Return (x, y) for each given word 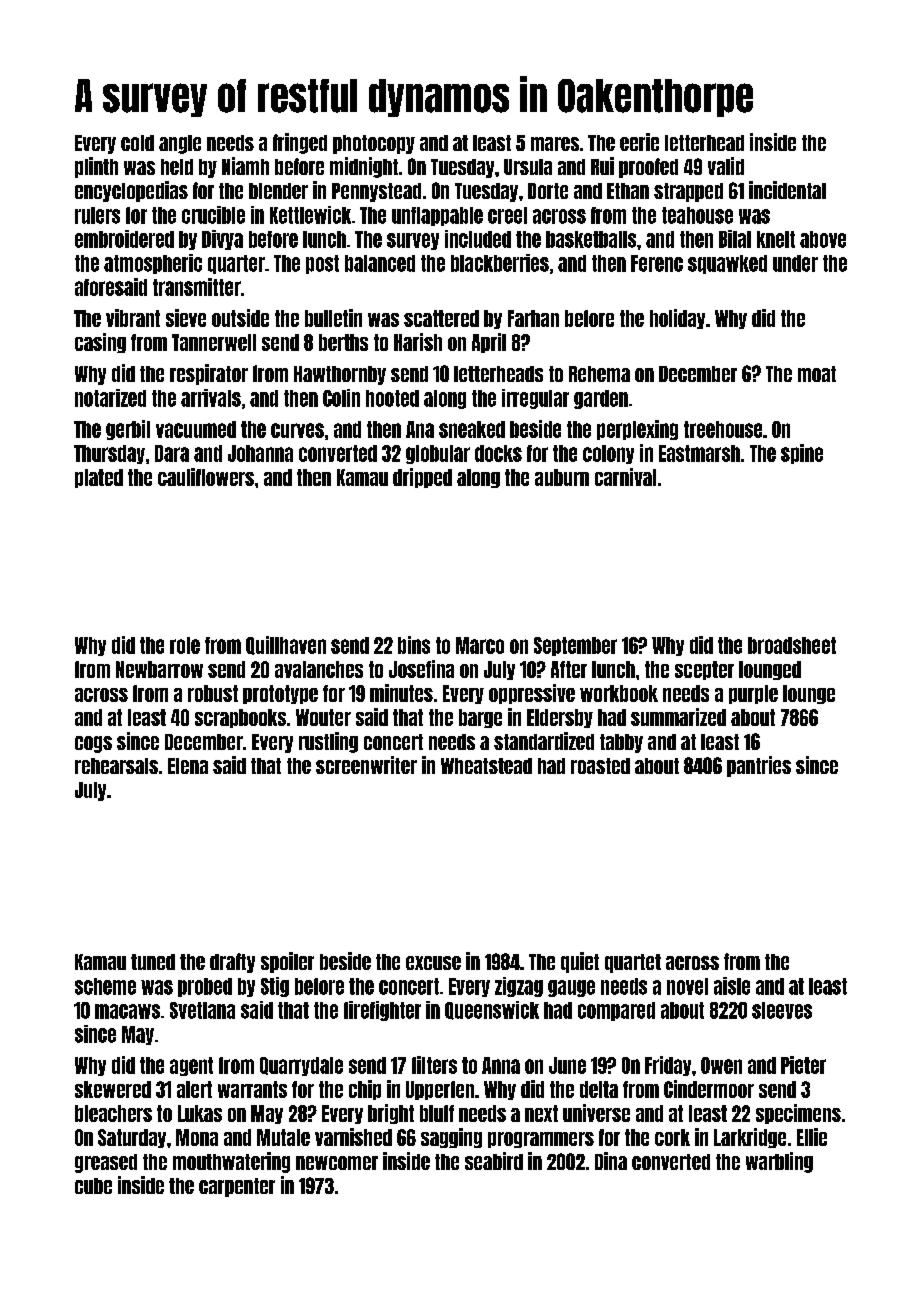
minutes (401, 693)
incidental (787, 190)
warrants (252, 1089)
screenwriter (366, 765)
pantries (759, 766)
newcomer (337, 1163)
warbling (779, 1162)
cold (137, 143)
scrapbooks (240, 718)
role (185, 645)
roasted (600, 766)
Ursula (528, 167)
